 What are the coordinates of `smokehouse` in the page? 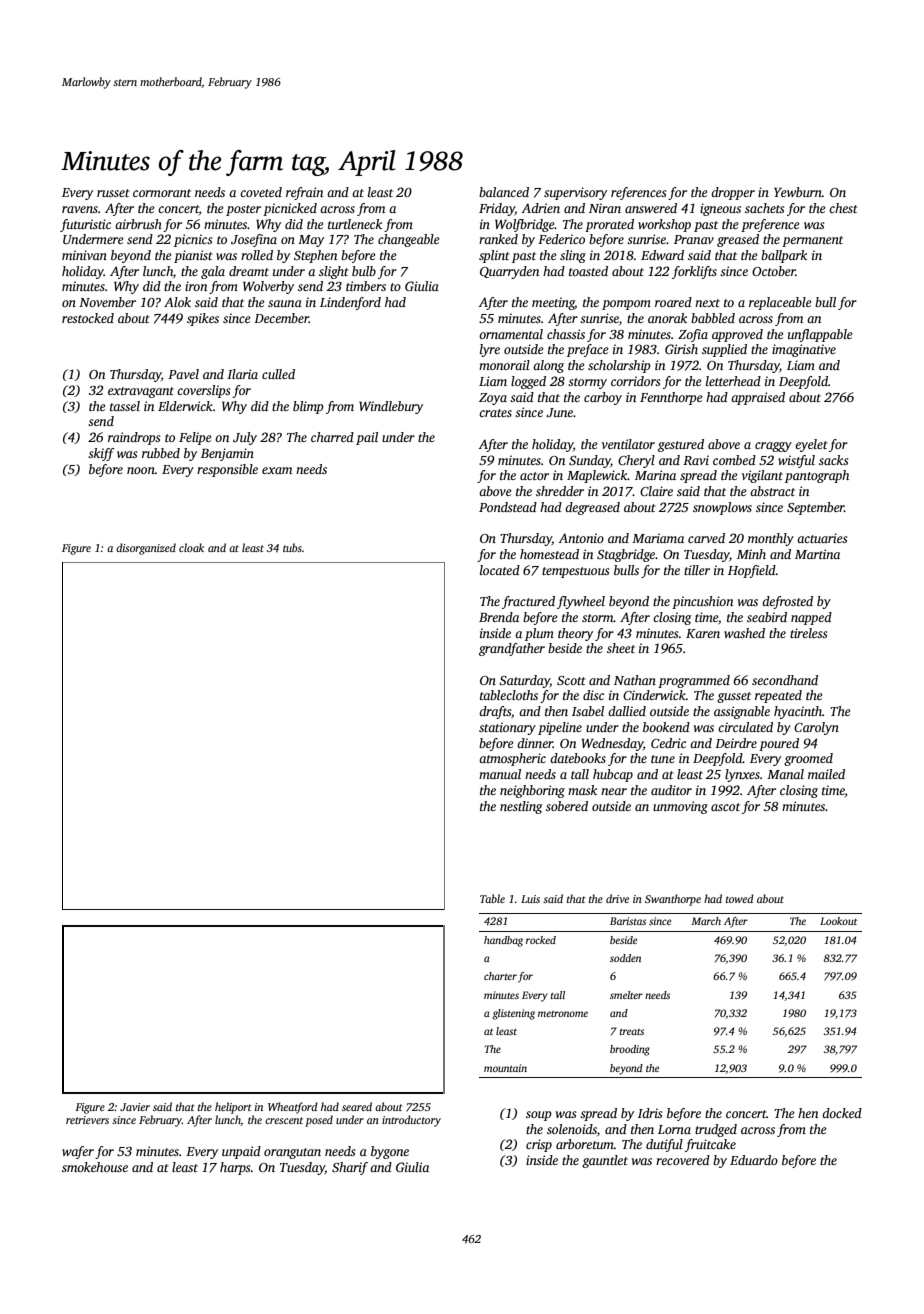 It's located at (95, 1167).
